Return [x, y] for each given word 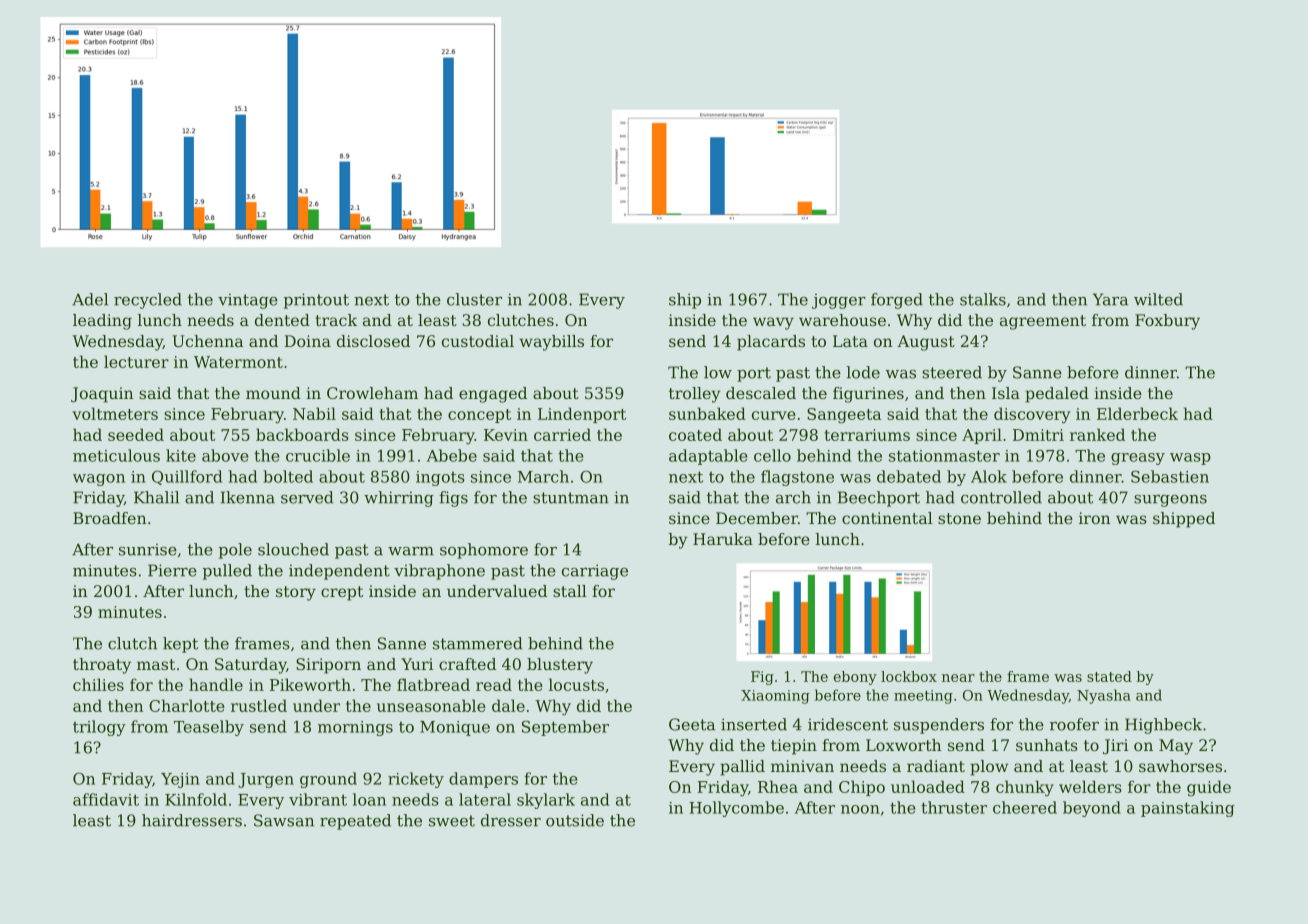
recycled [148, 301]
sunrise [148, 549]
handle [216, 684]
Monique [455, 728]
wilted [1158, 299]
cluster [474, 299]
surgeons [1170, 501]
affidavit [106, 799]
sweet [452, 821]
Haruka [723, 539]
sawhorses [1180, 766]
